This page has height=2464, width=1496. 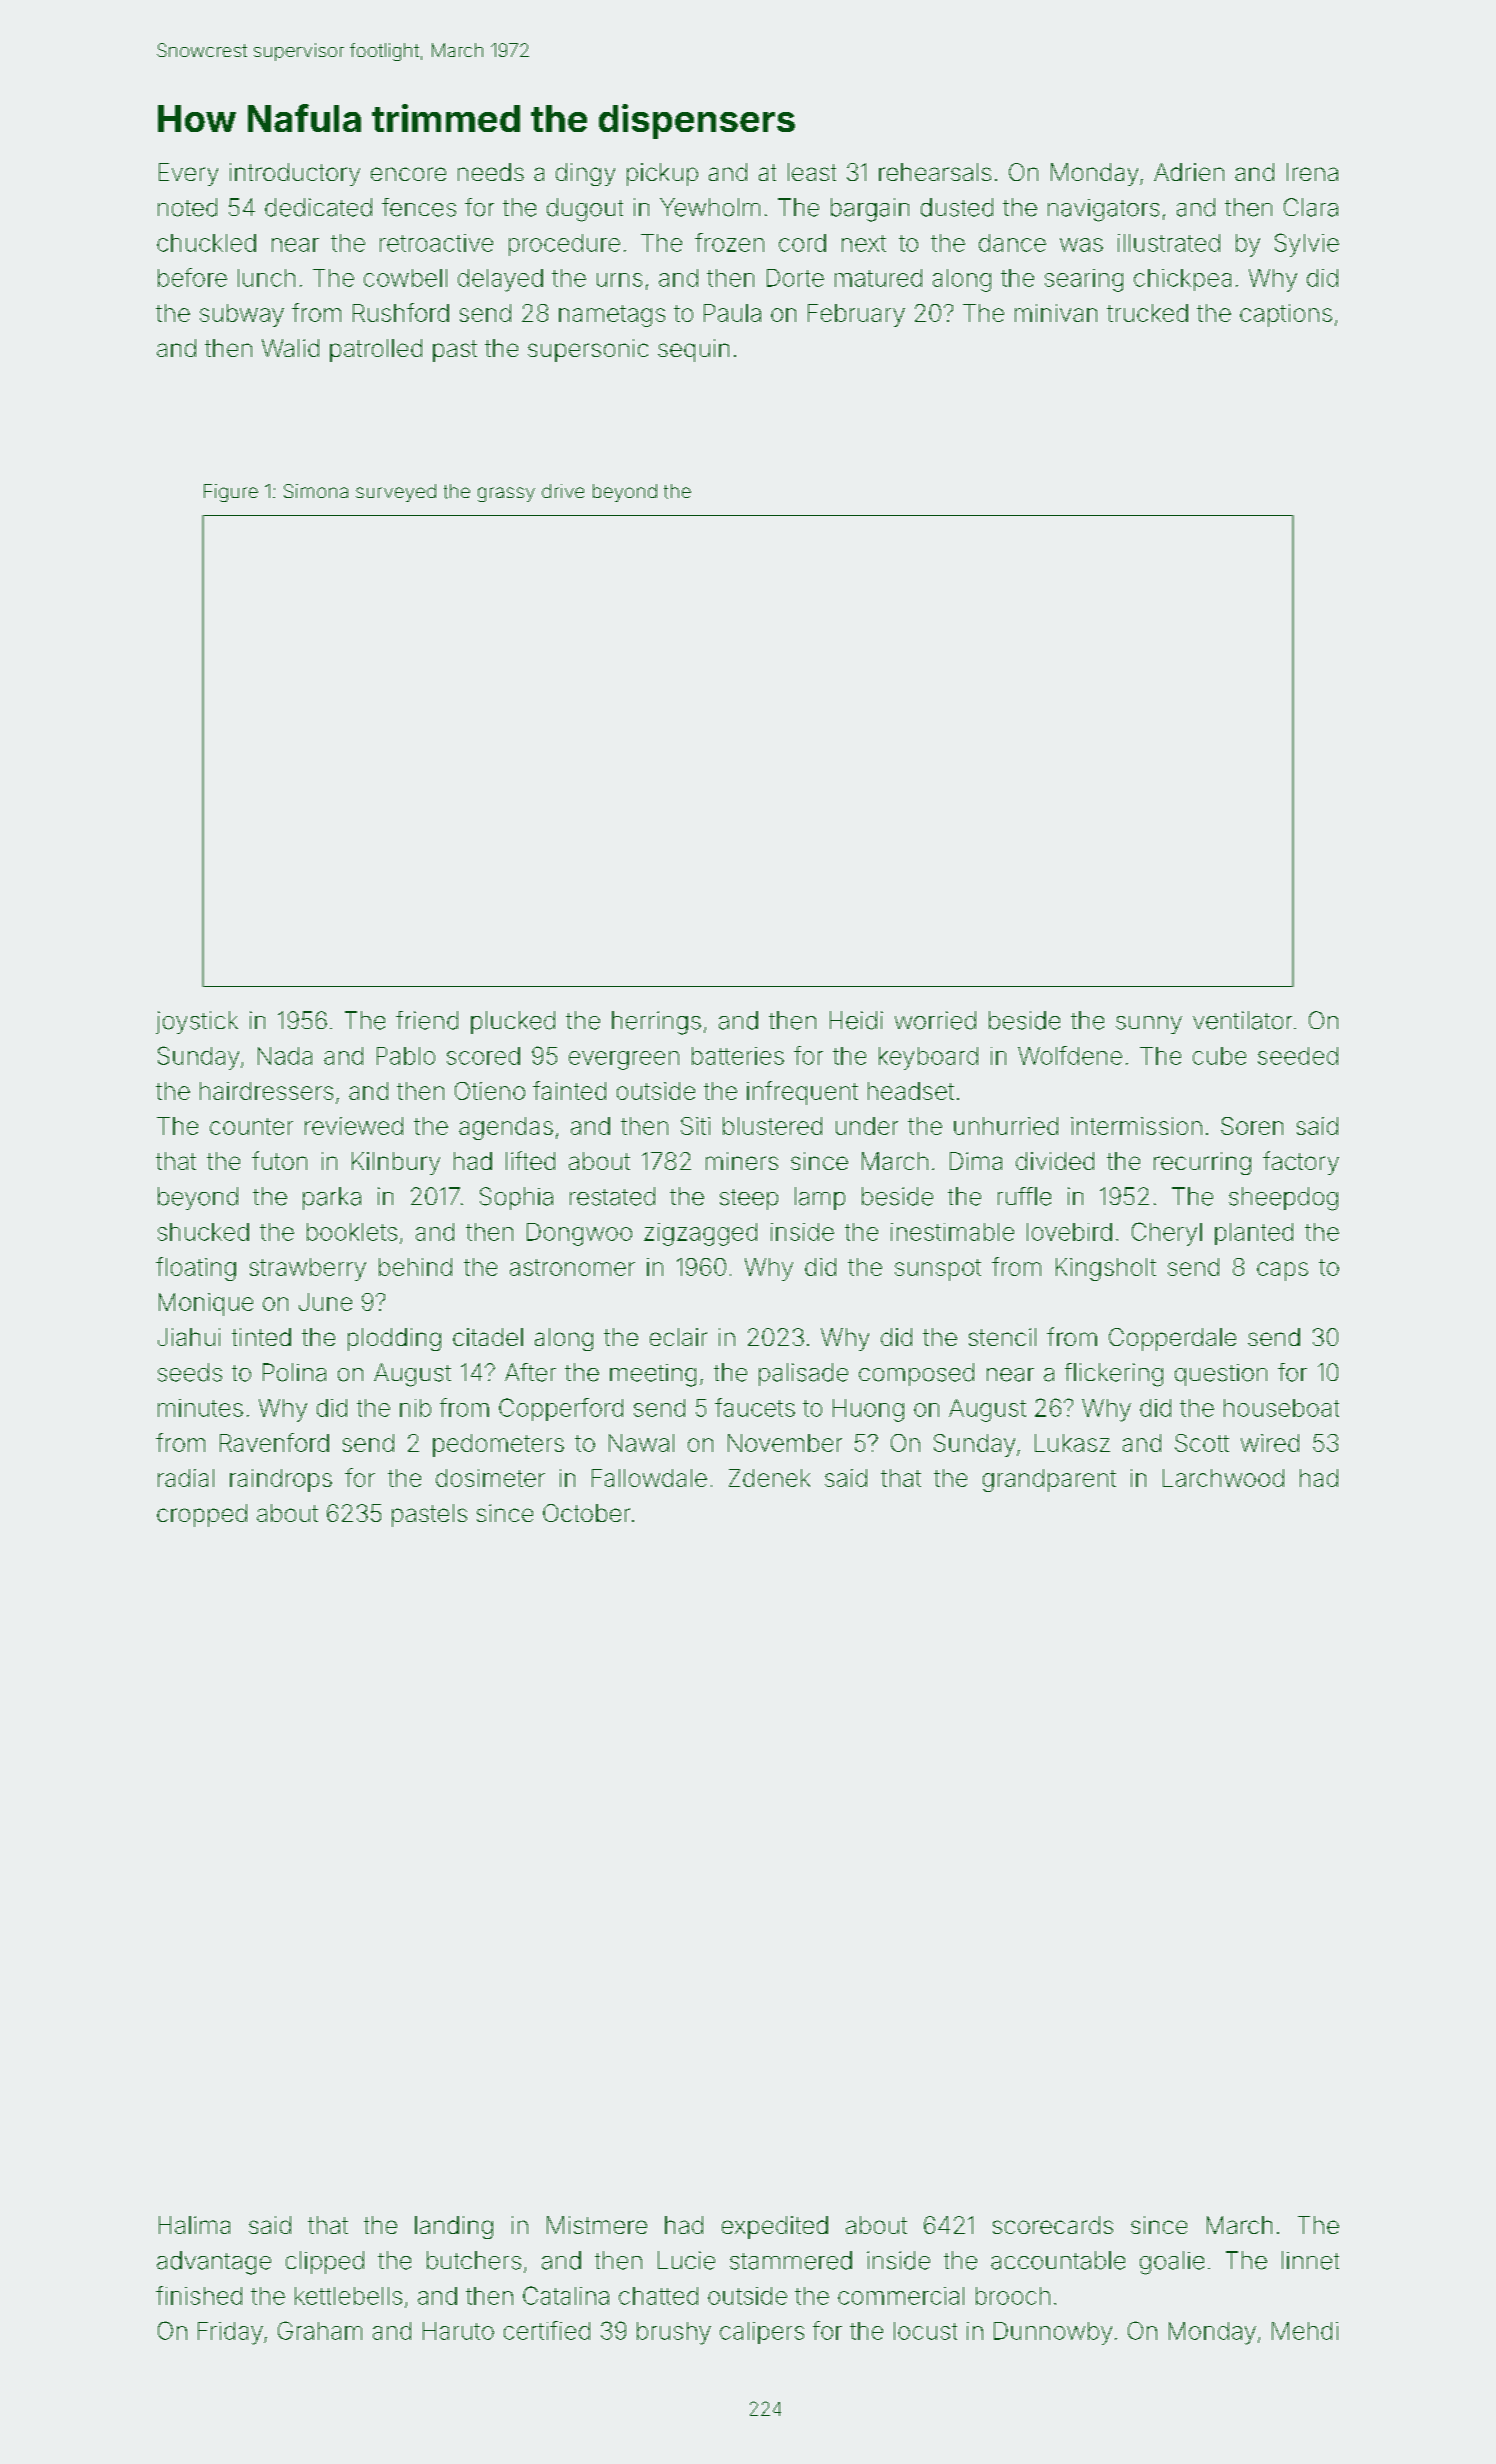 What do you see at coordinates (820, 1198) in the page?
I see `lamp` at bounding box center [820, 1198].
